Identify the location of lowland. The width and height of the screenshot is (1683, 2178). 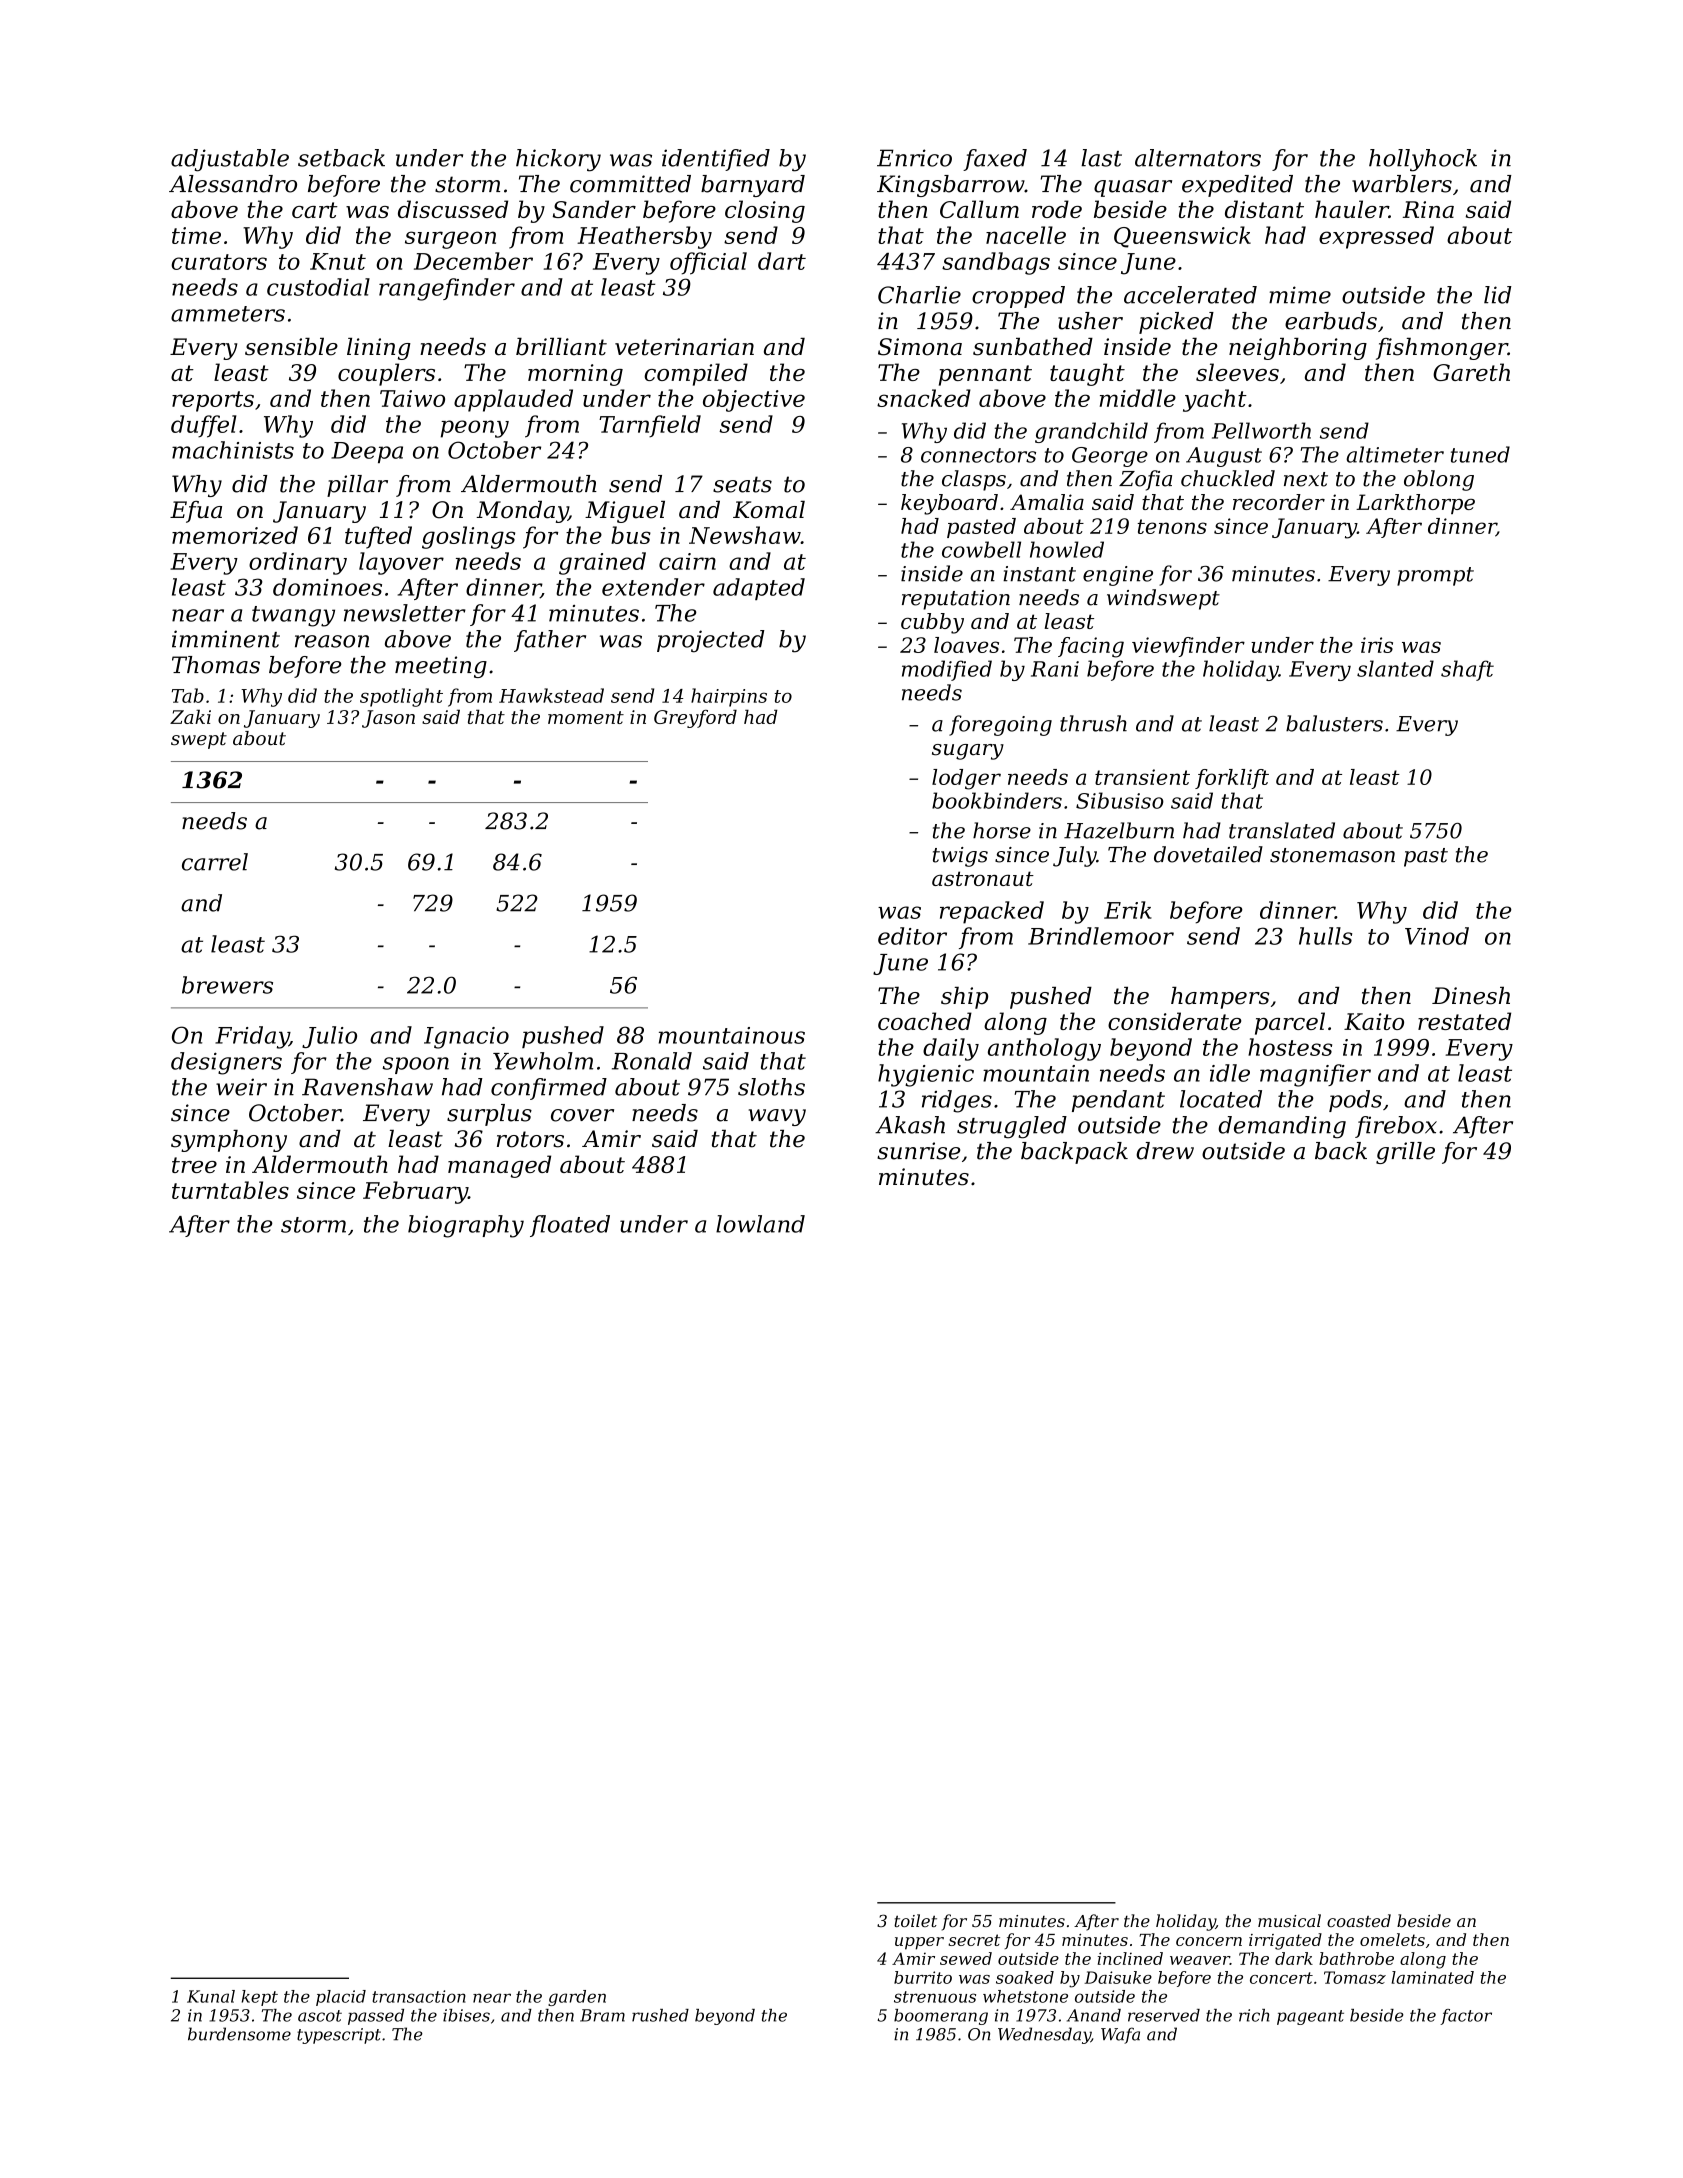
(760, 1224).
